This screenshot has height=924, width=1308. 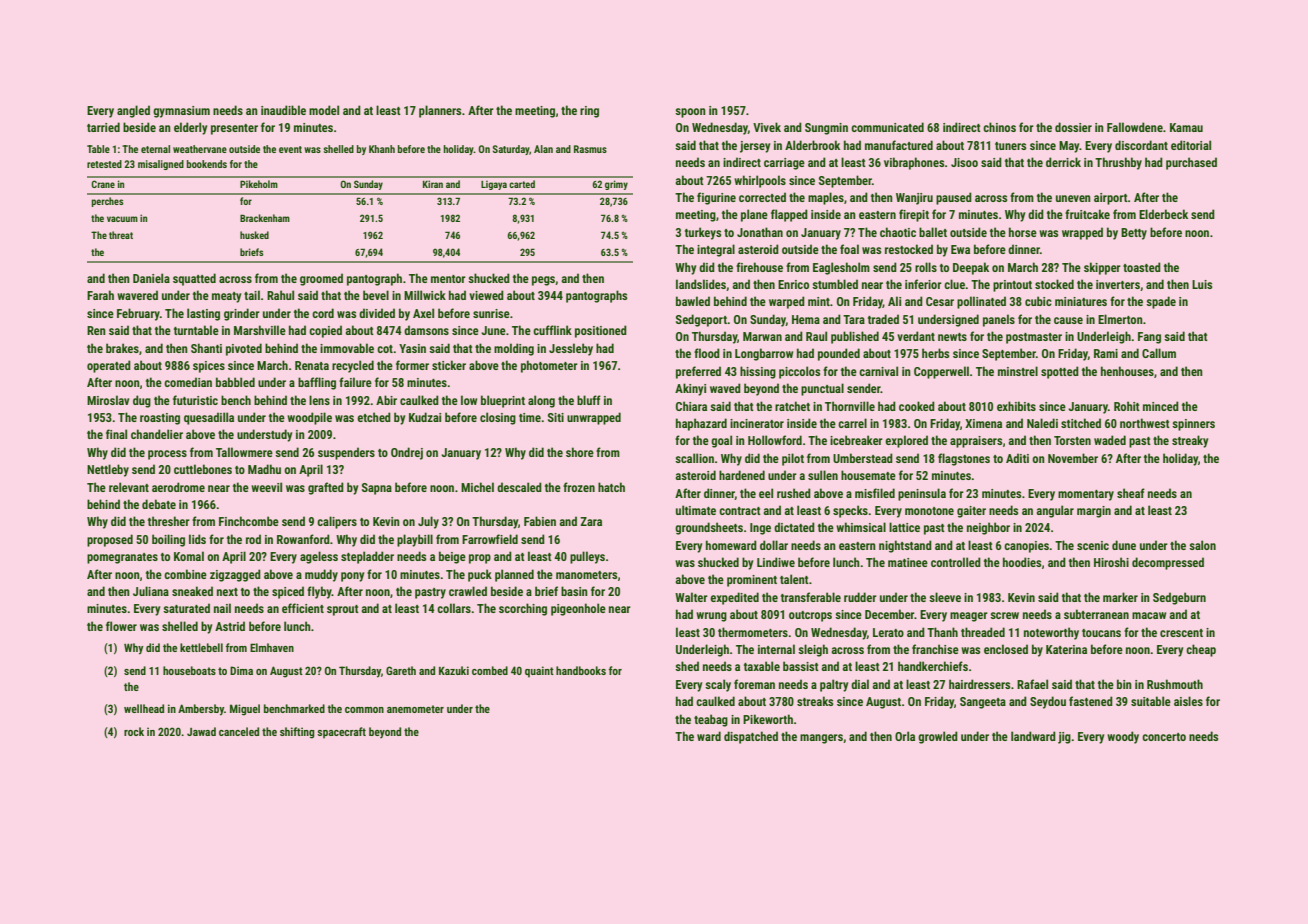 What do you see at coordinates (440, 111) in the screenshot?
I see `planners` at bounding box center [440, 111].
